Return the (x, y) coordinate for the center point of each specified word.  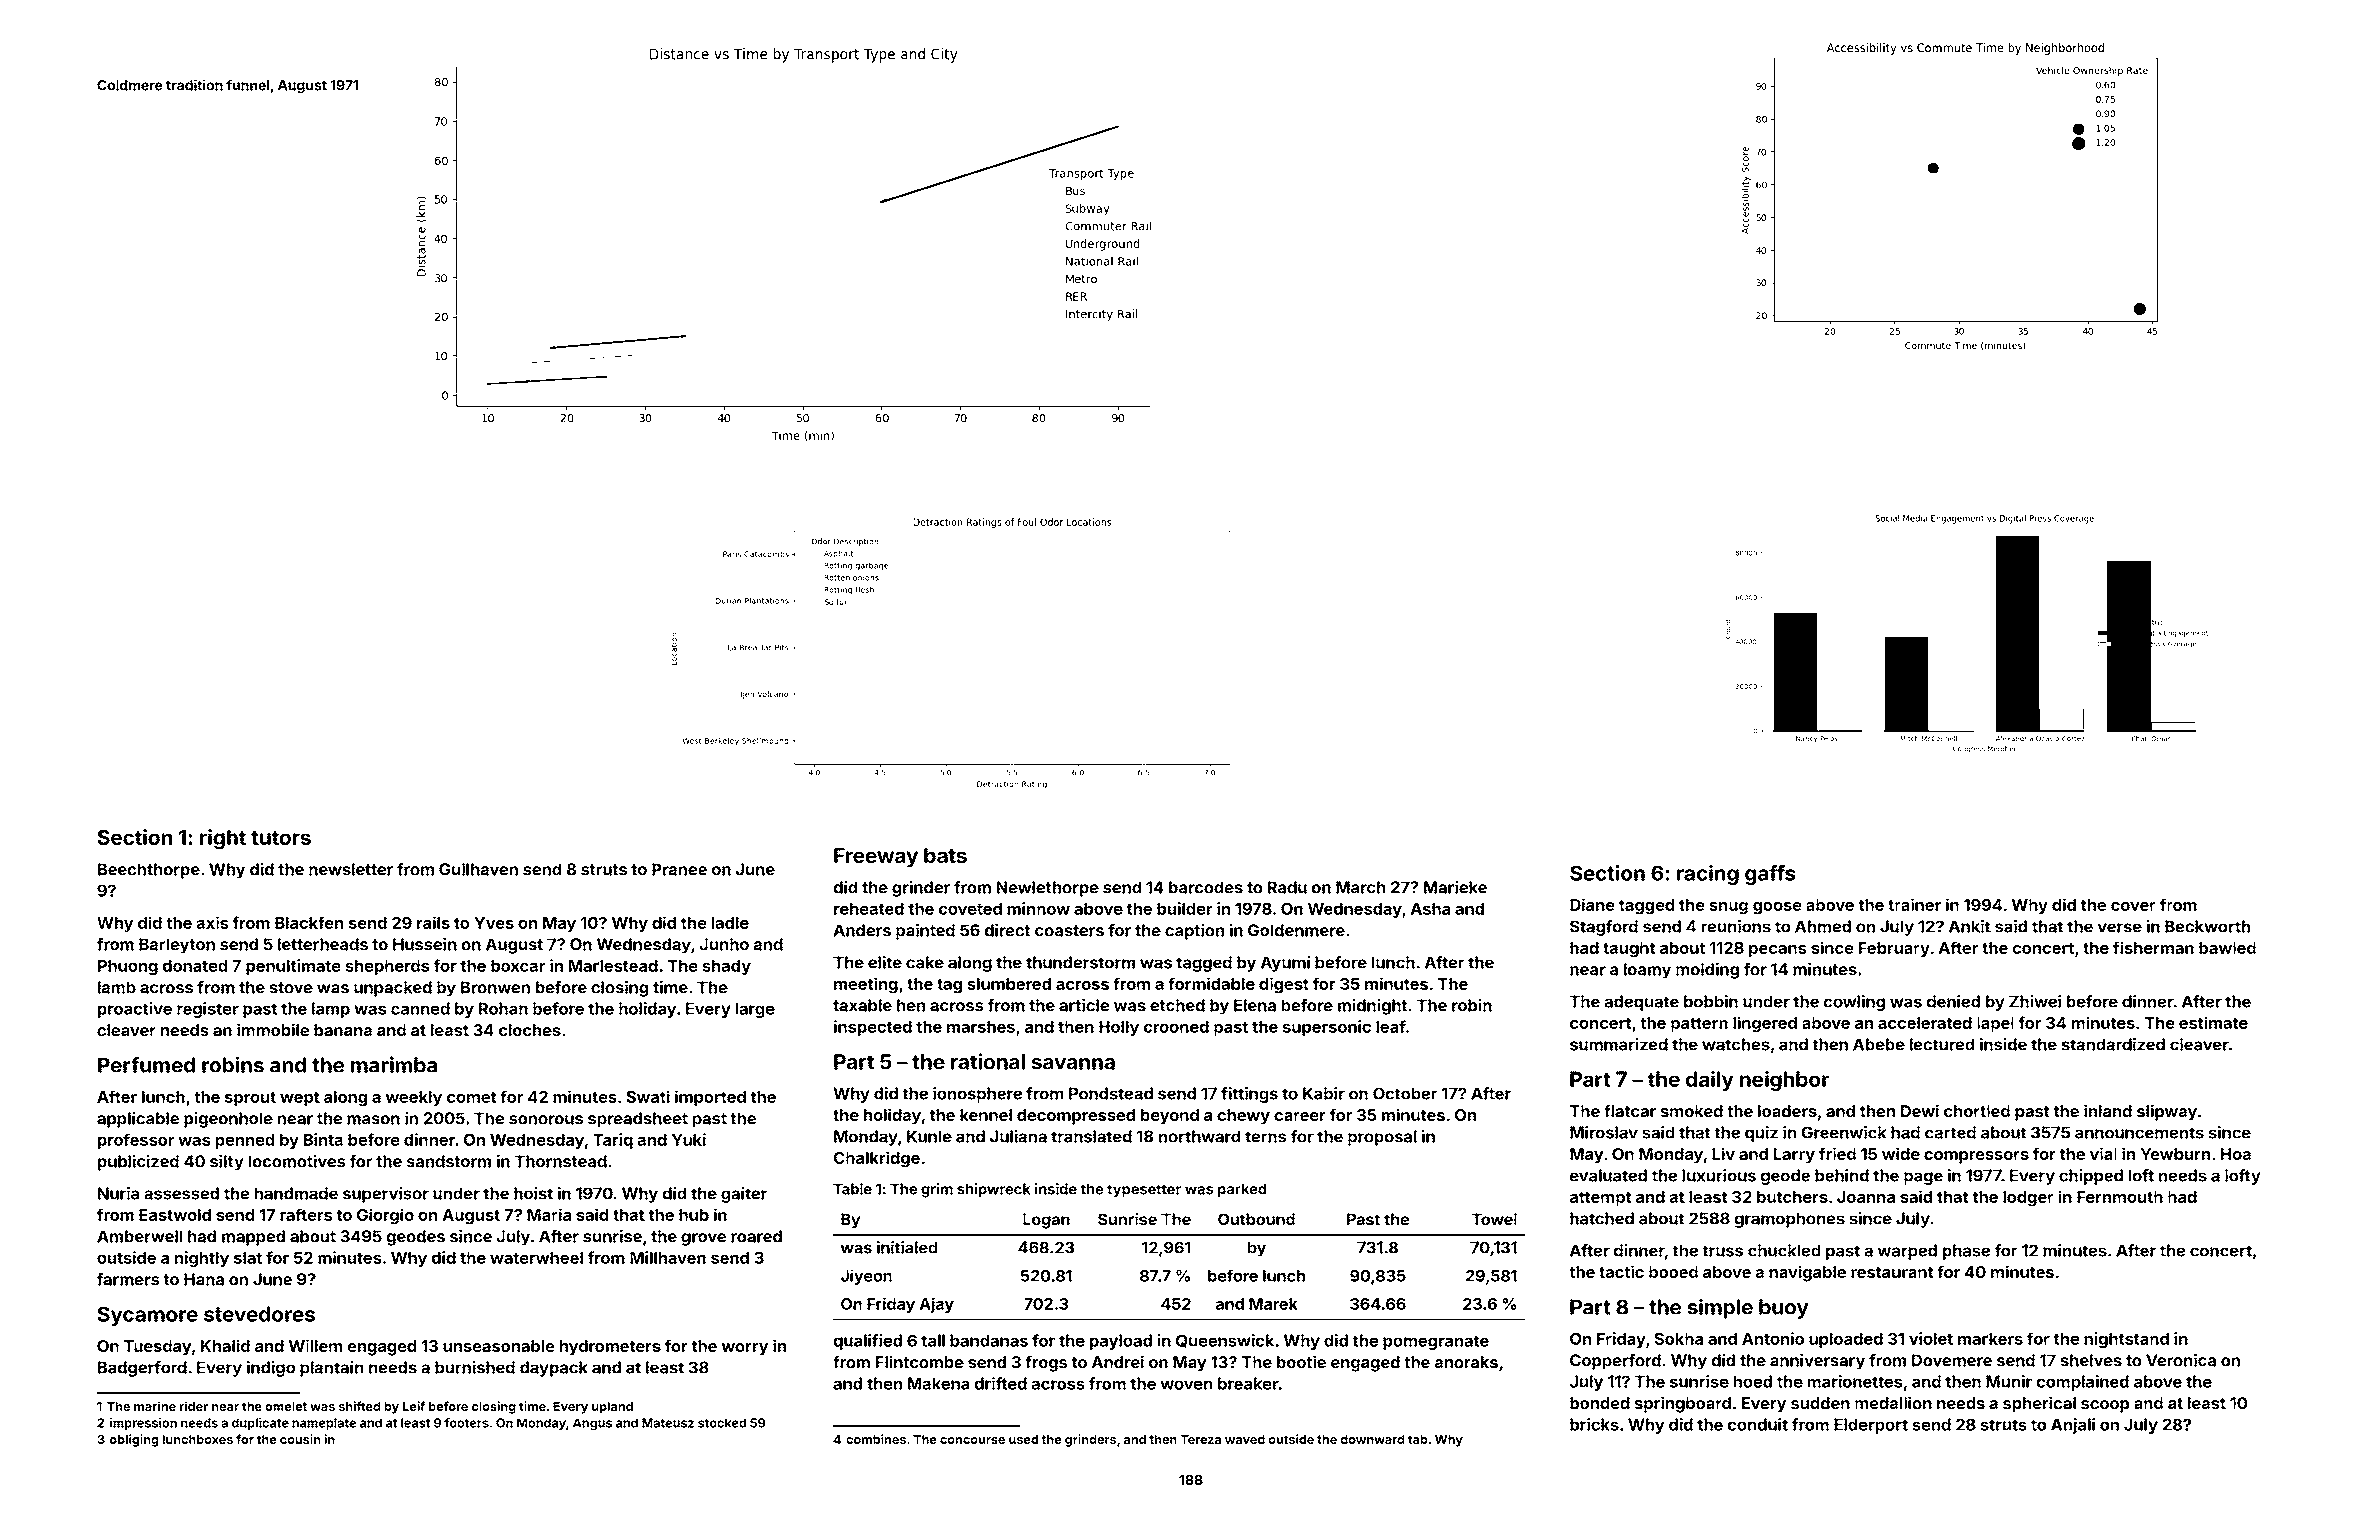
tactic (1621, 1271)
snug (1728, 908)
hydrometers (610, 1348)
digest (1284, 985)
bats (945, 855)
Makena (938, 1383)
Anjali (2073, 1426)
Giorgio (385, 1216)
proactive (135, 1010)
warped (1907, 1252)
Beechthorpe (149, 871)
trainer (1914, 904)
